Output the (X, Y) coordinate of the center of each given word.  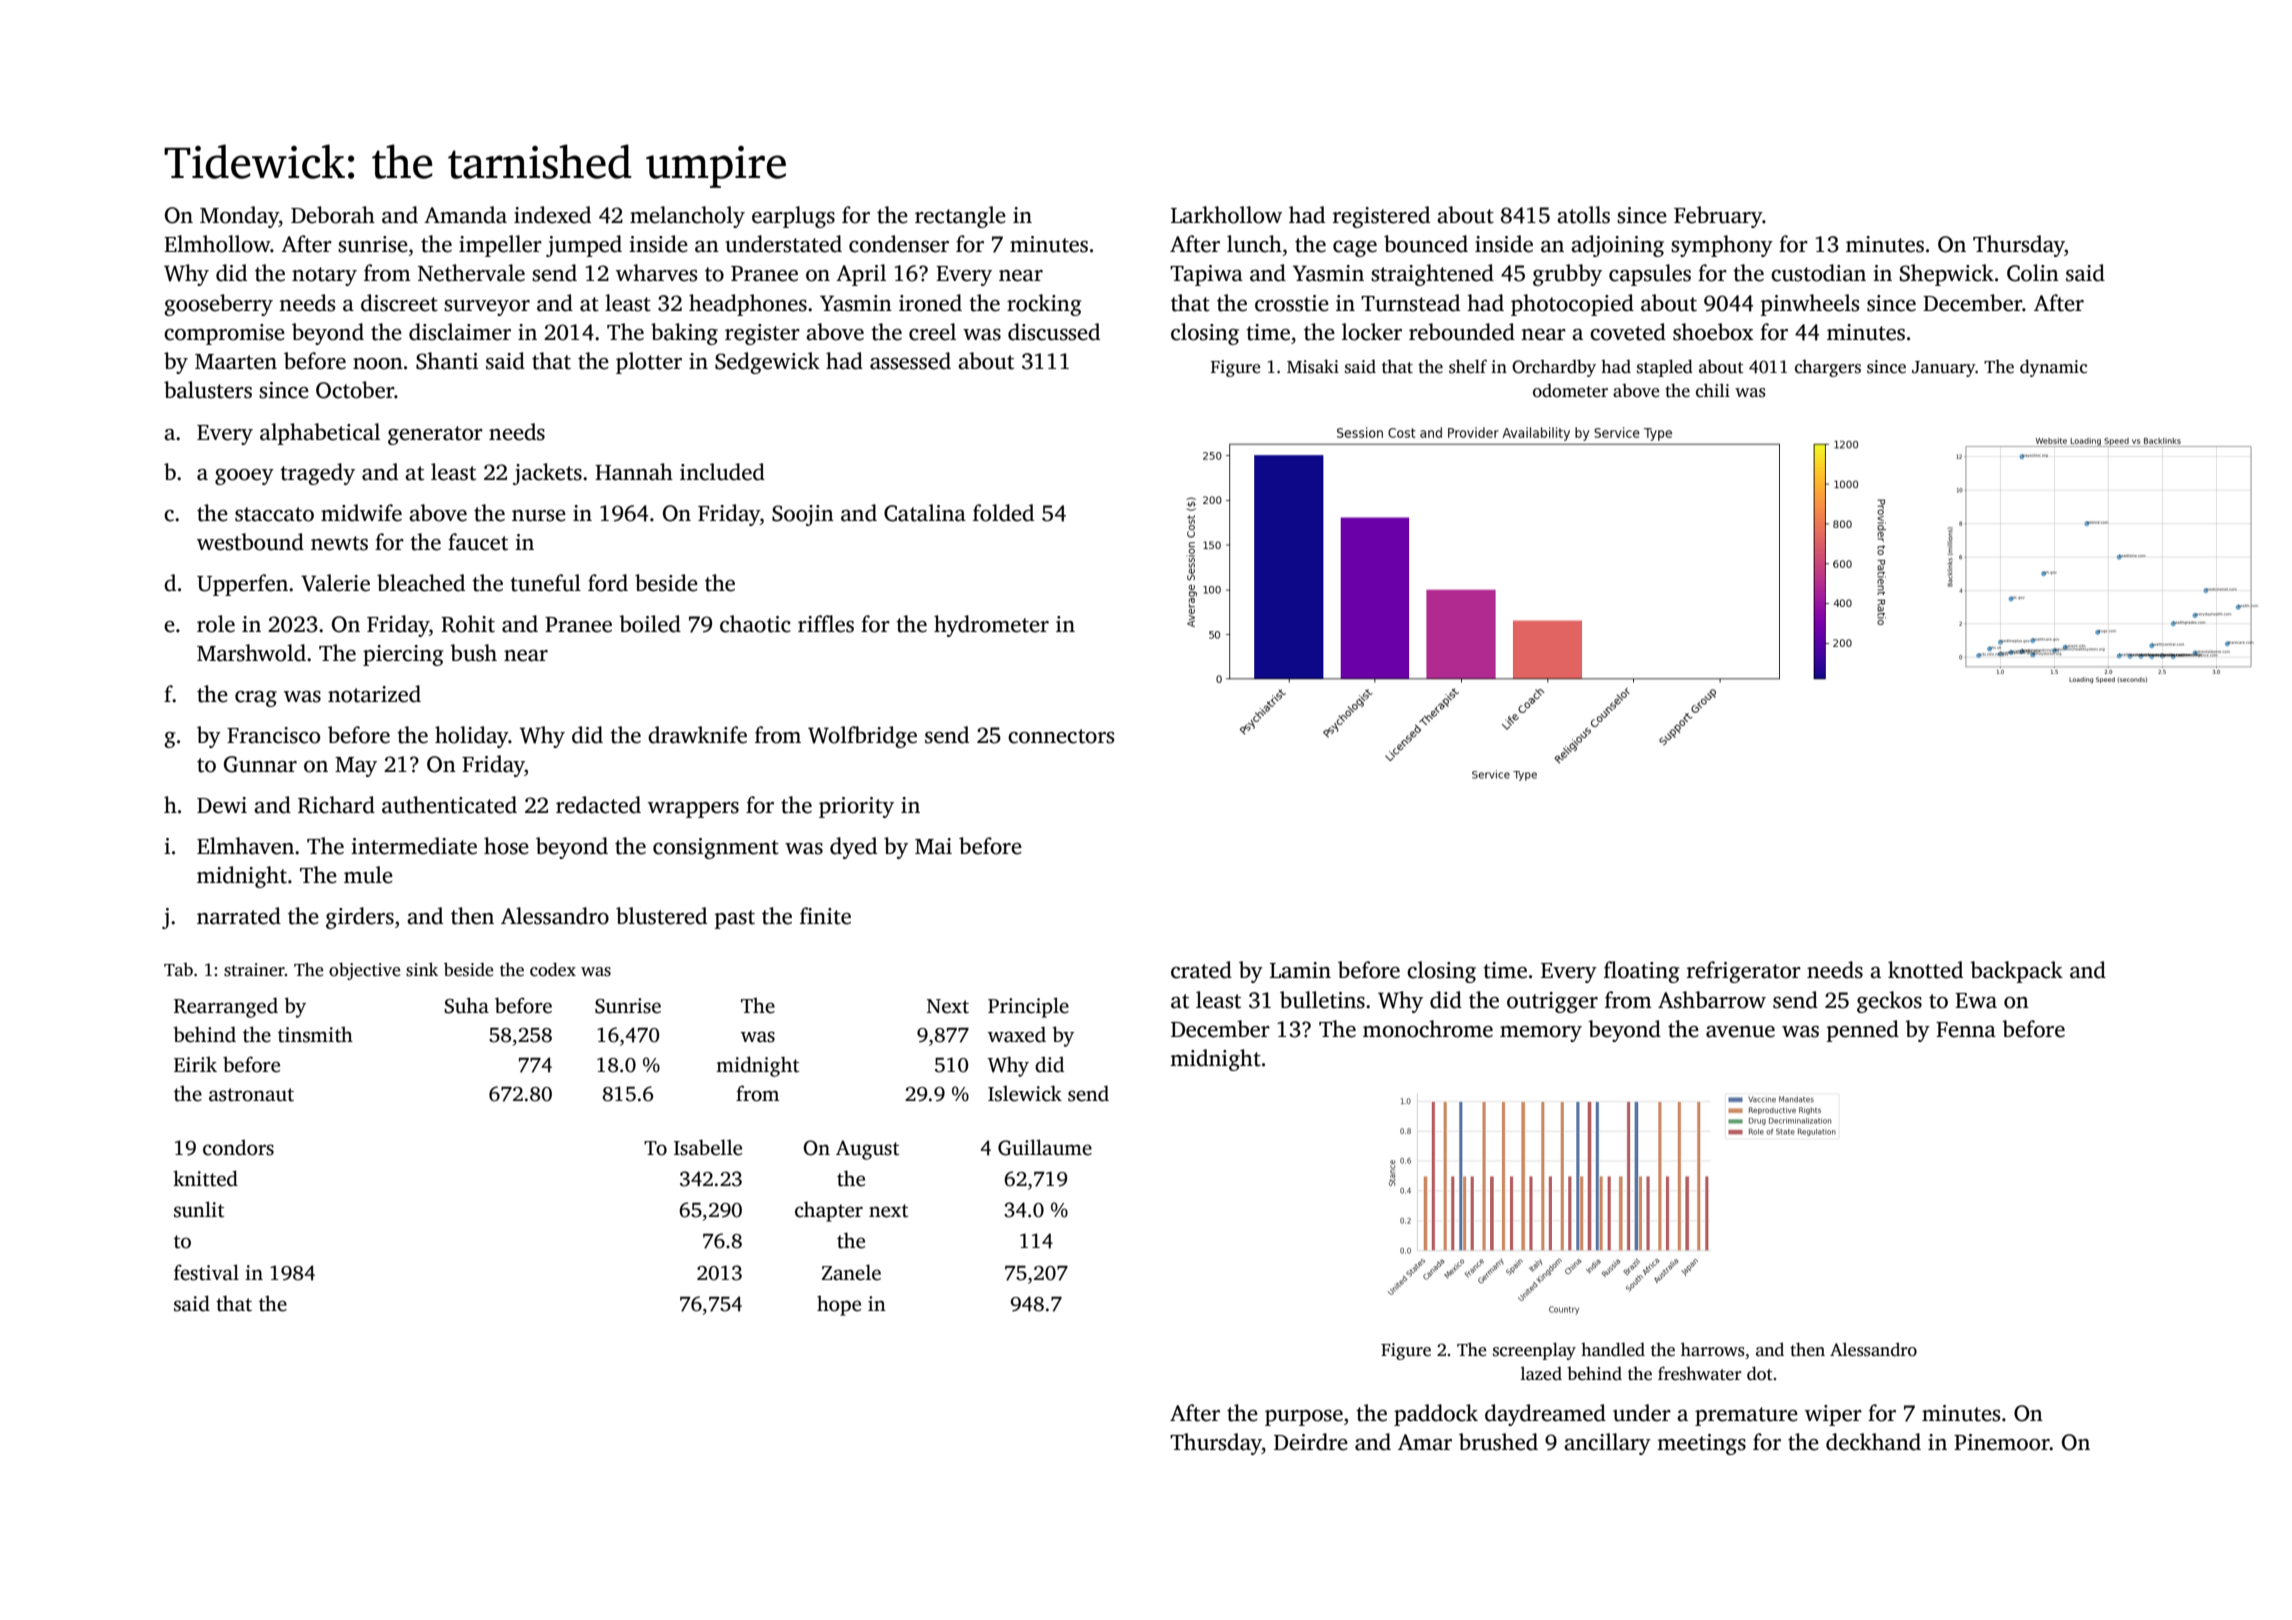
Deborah (333, 215)
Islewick (1025, 1093)
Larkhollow (1226, 215)
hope (839, 1305)
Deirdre (1311, 1442)
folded (1003, 513)
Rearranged (226, 1007)
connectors (1061, 736)
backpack (2016, 972)
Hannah (634, 472)
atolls (1583, 215)
